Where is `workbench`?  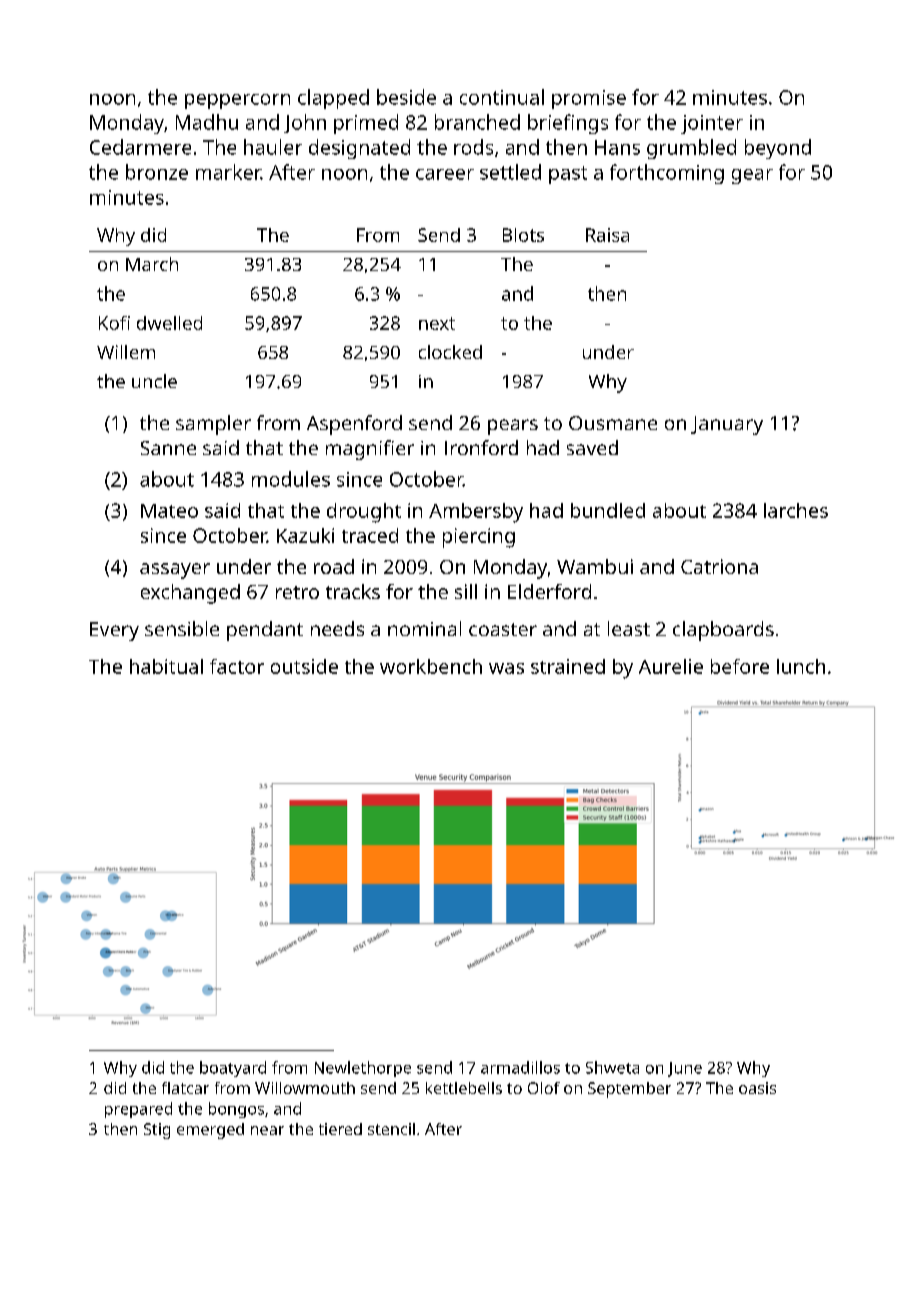
workbench is located at coordinates (431, 666).
